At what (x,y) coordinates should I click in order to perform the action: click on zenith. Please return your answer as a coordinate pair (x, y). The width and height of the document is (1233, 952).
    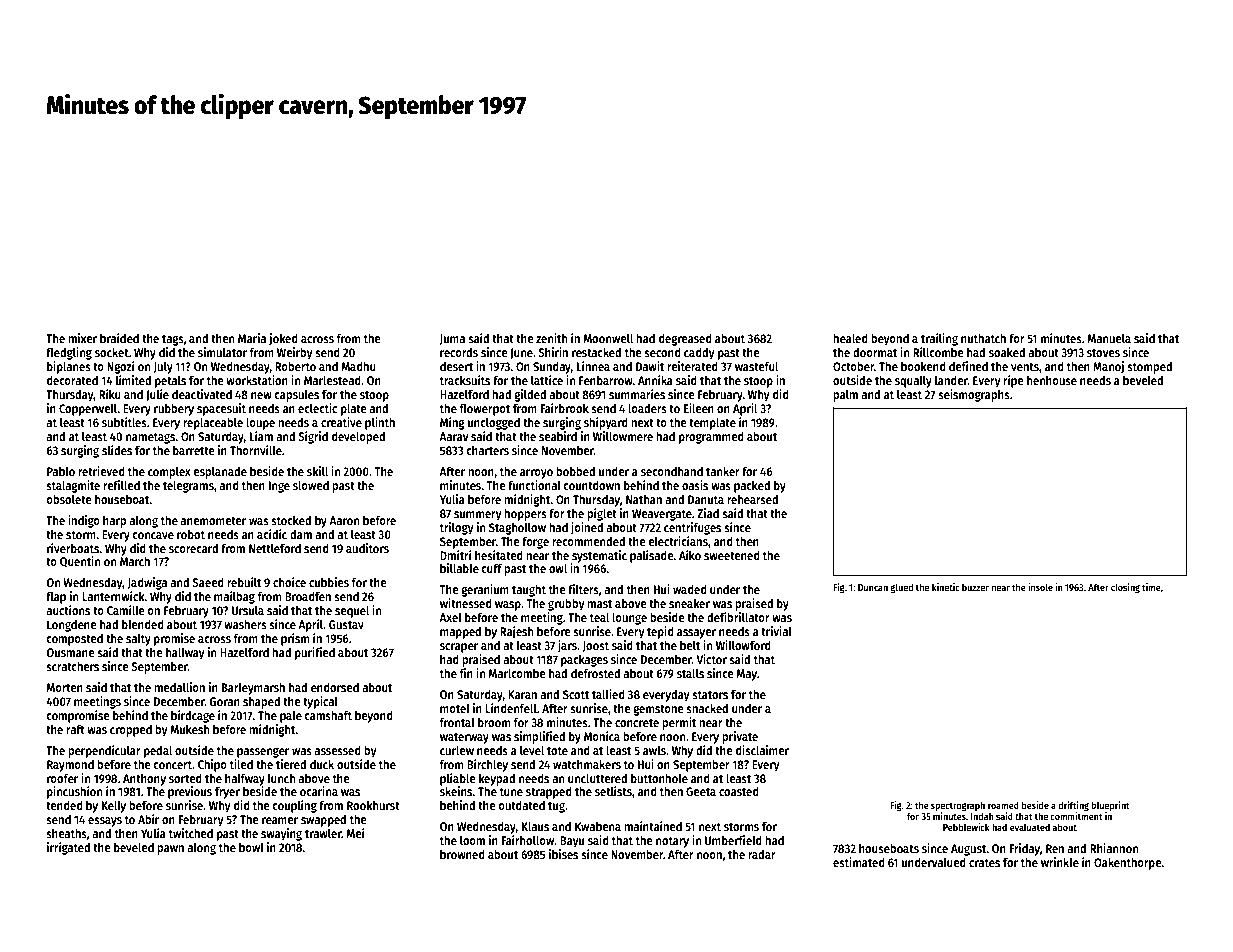
    Looking at the image, I should click on (551, 338).
